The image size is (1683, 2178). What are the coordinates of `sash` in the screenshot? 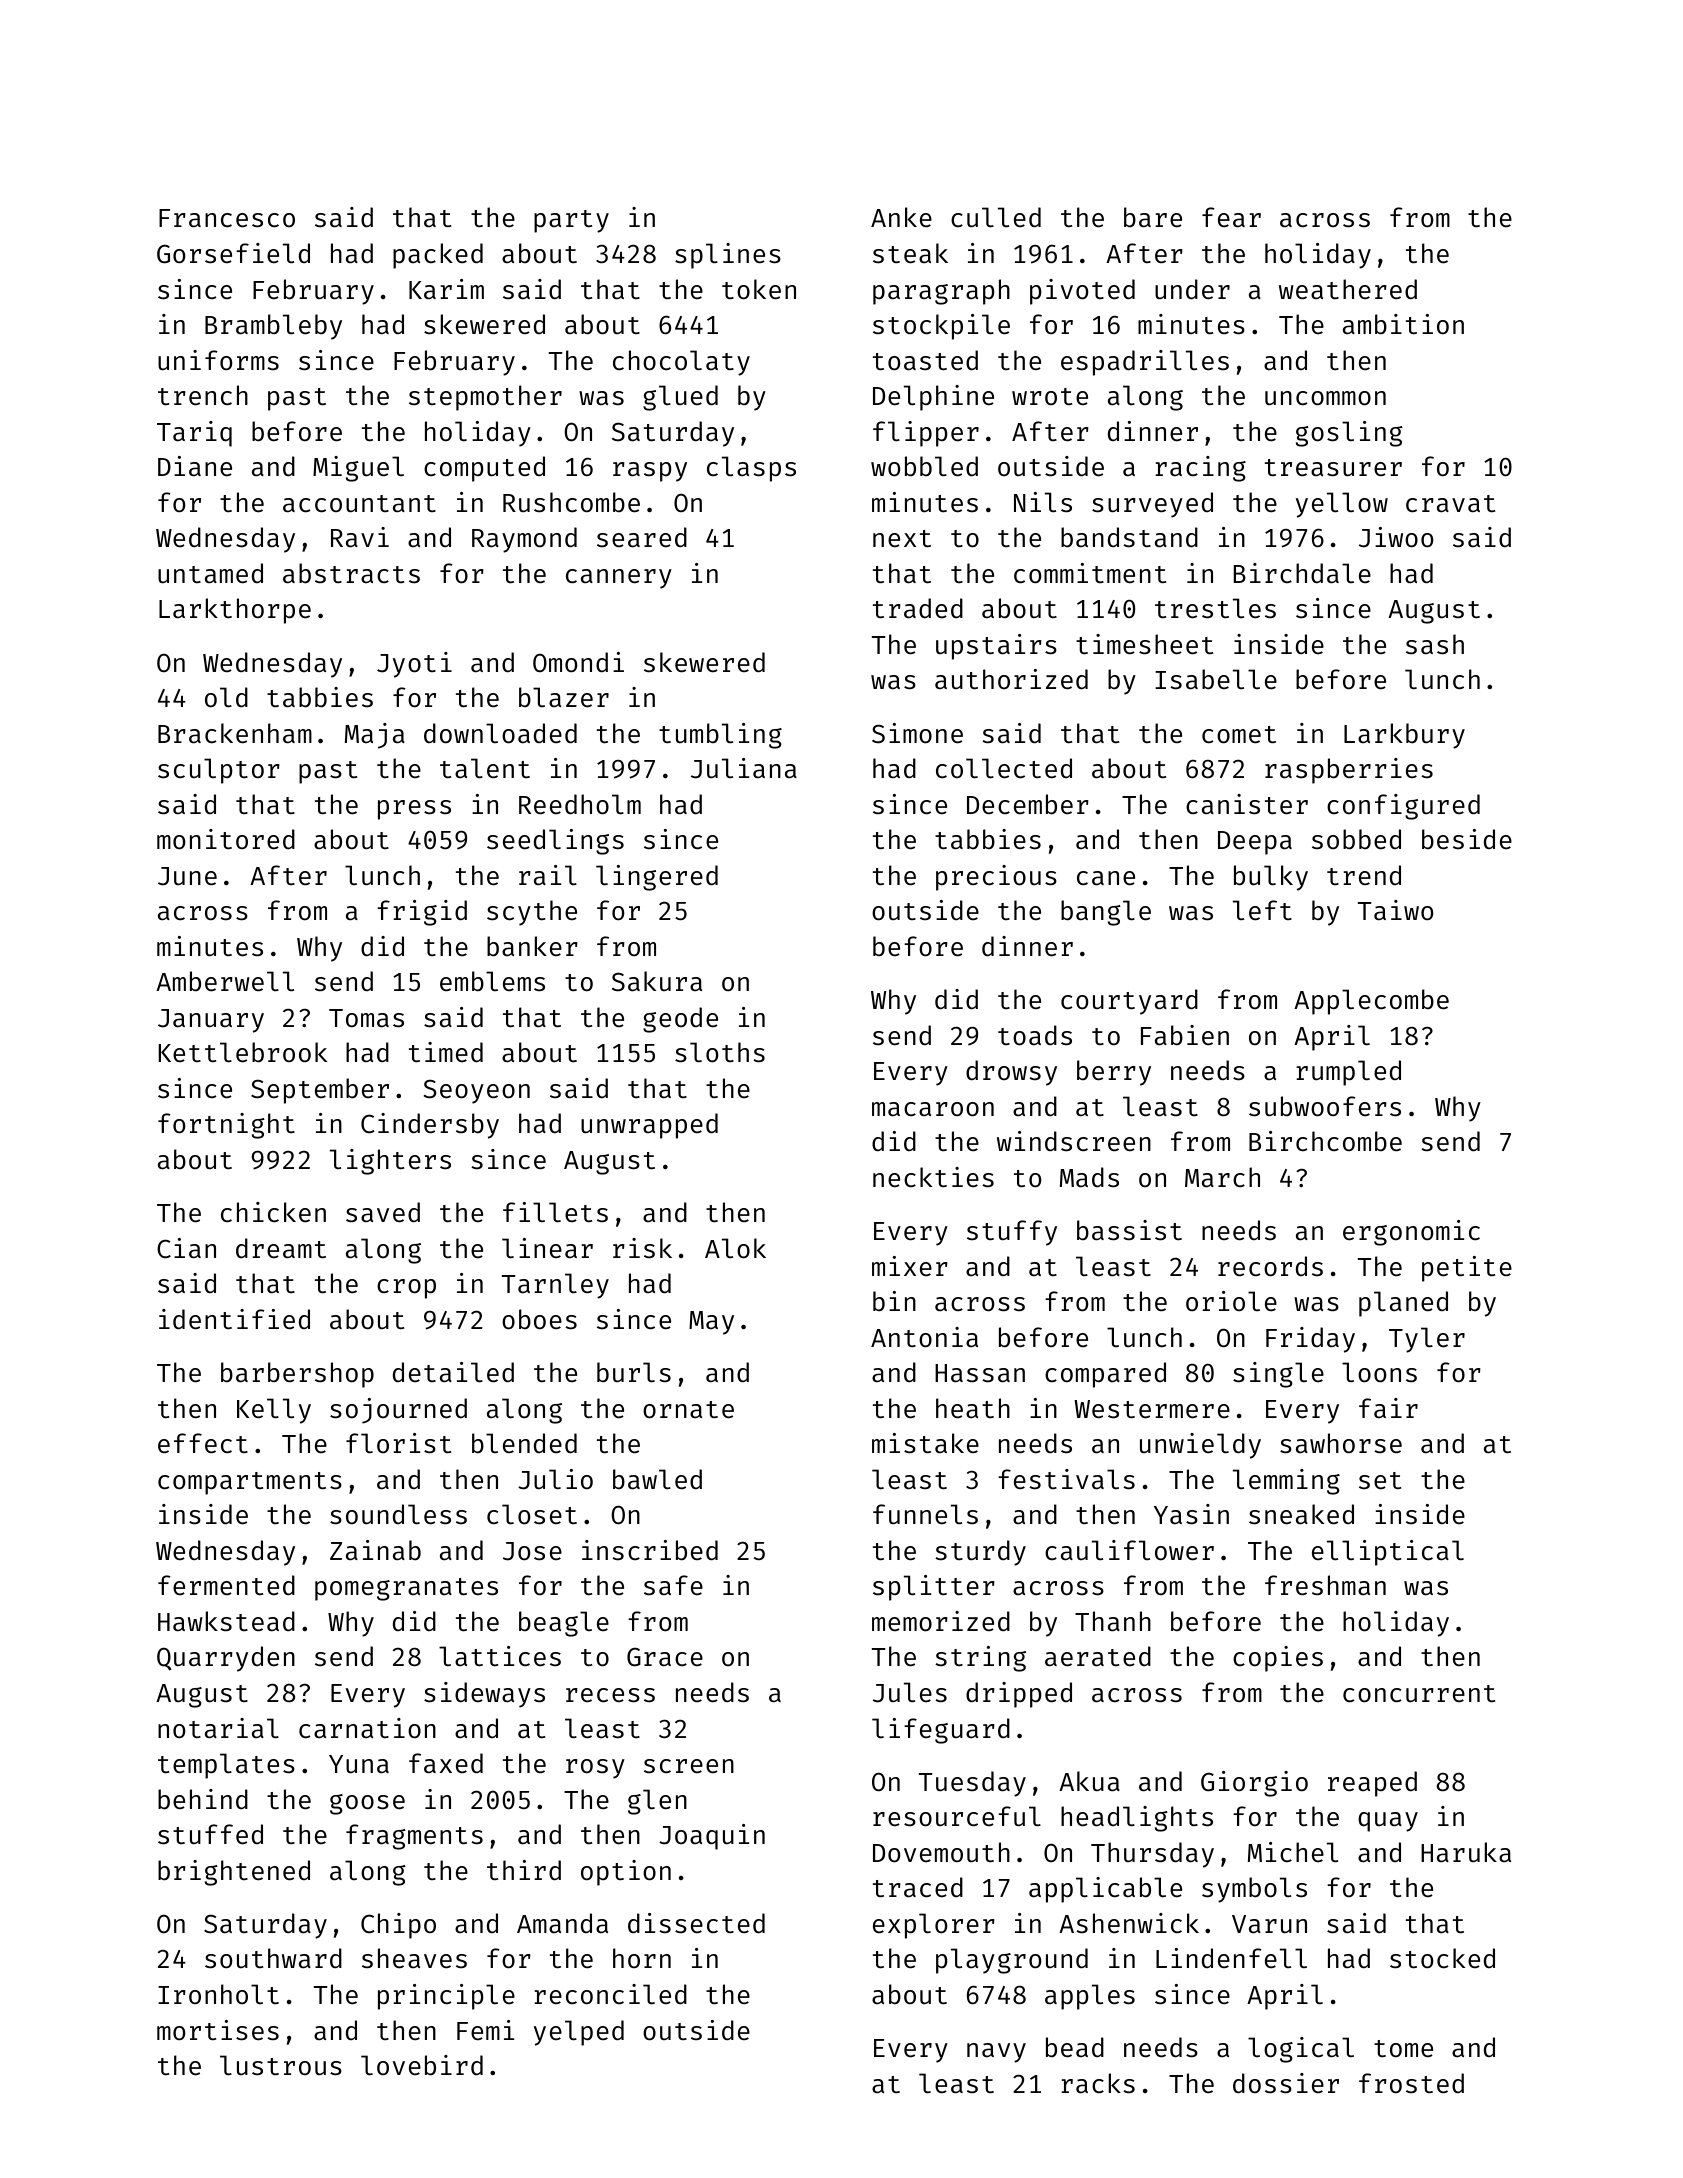 It's located at (1435, 644).
